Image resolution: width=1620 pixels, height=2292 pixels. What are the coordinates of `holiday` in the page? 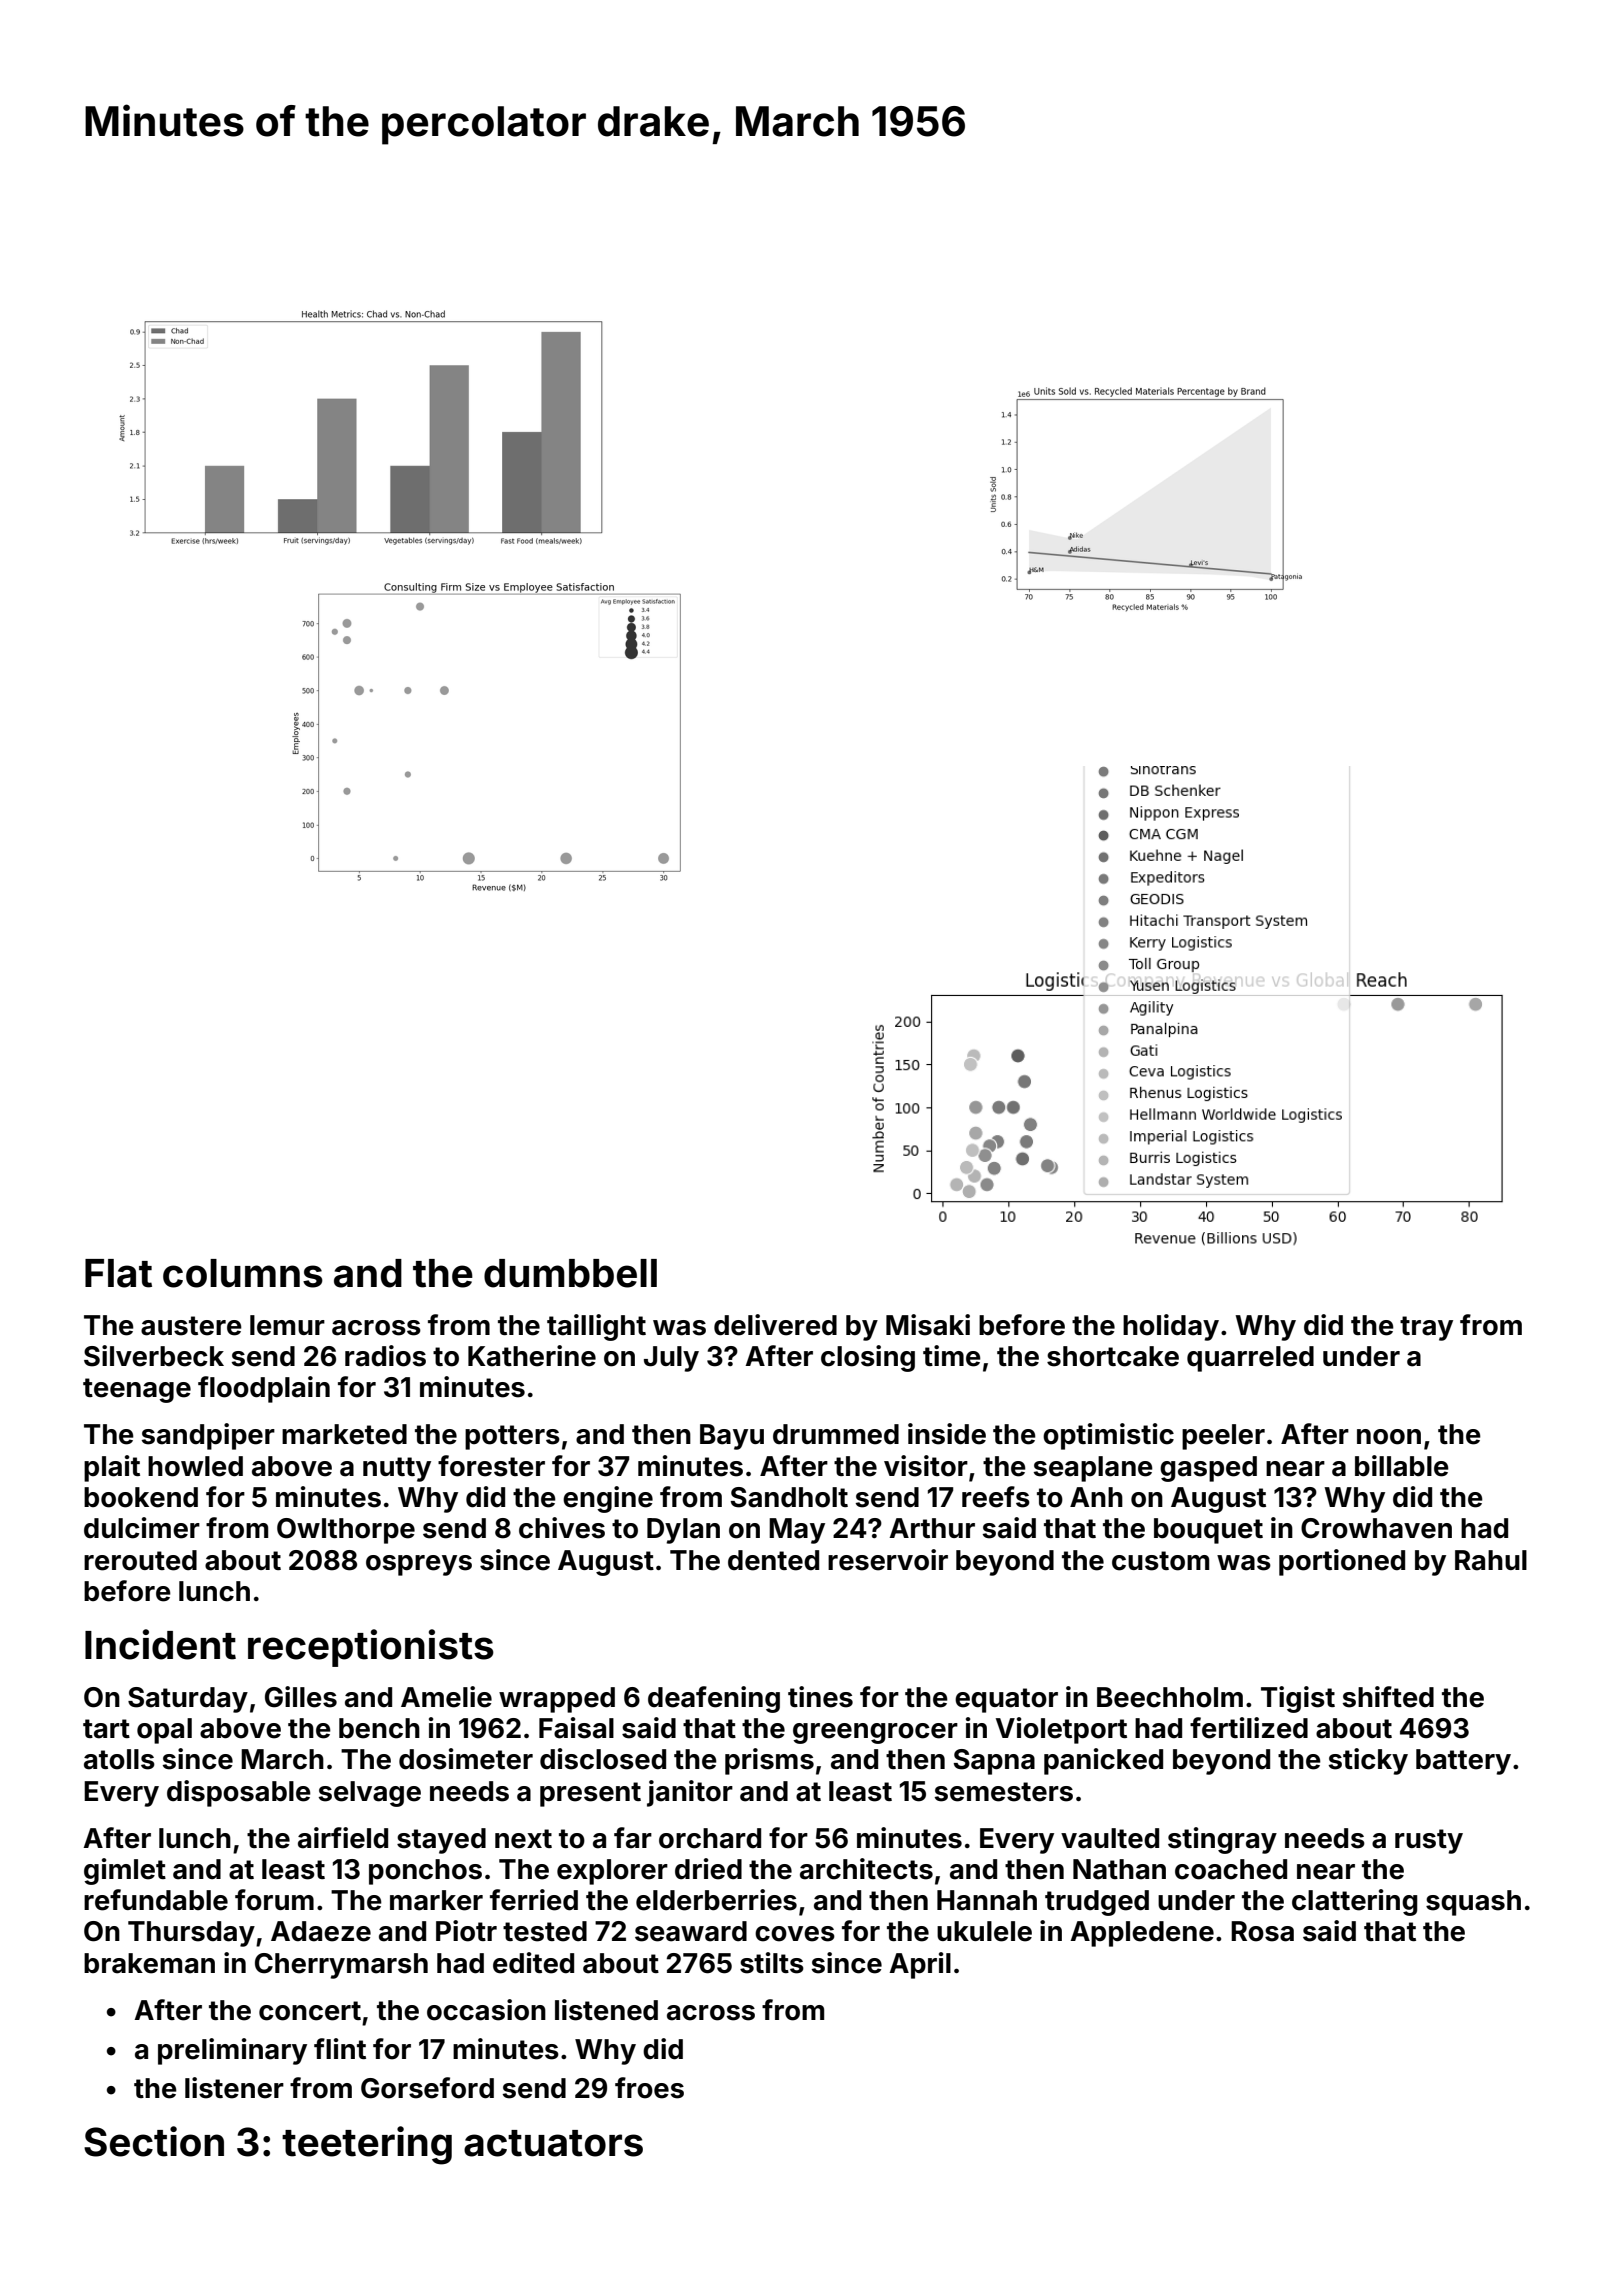 It's located at (1171, 1327).
